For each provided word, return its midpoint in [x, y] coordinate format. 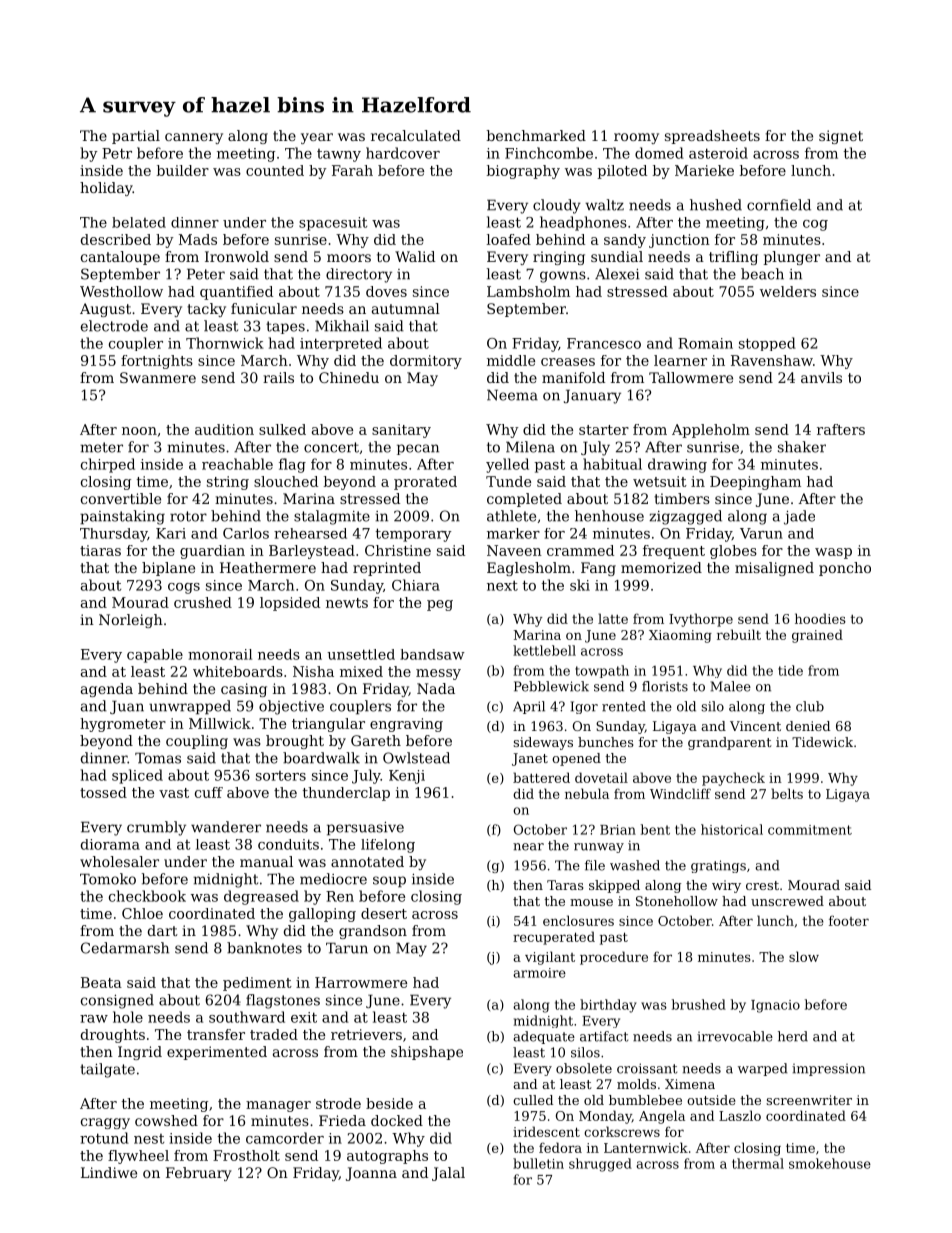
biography [523, 172]
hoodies [820, 618]
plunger [792, 258]
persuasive [365, 829]
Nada [436, 688]
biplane [168, 569]
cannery [194, 138]
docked [397, 1120]
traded [274, 1034]
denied [808, 726]
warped [763, 1069]
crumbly [156, 828]
